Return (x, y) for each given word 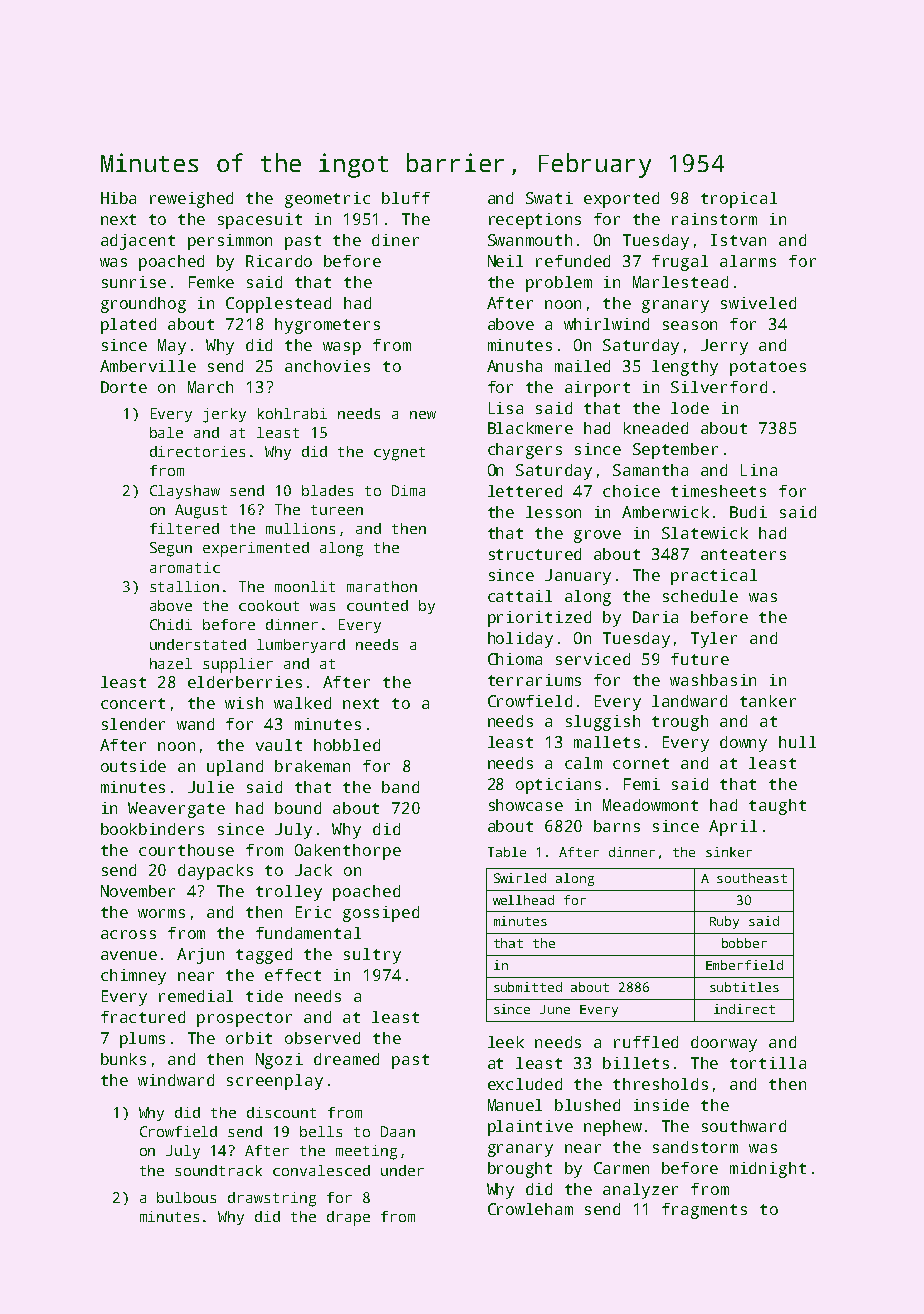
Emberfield (744, 965)
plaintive (530, 1128)
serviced (593, 659)
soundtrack (218, 1170)
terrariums (534, 680)
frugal (680, 263)
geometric (327, 200)
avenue (129, 955)
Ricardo (279, 261)
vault (279, 745)
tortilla (768, 1063)
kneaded (656, 428)
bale (166, 432)
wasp (342, 348)
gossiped (381, 914)
